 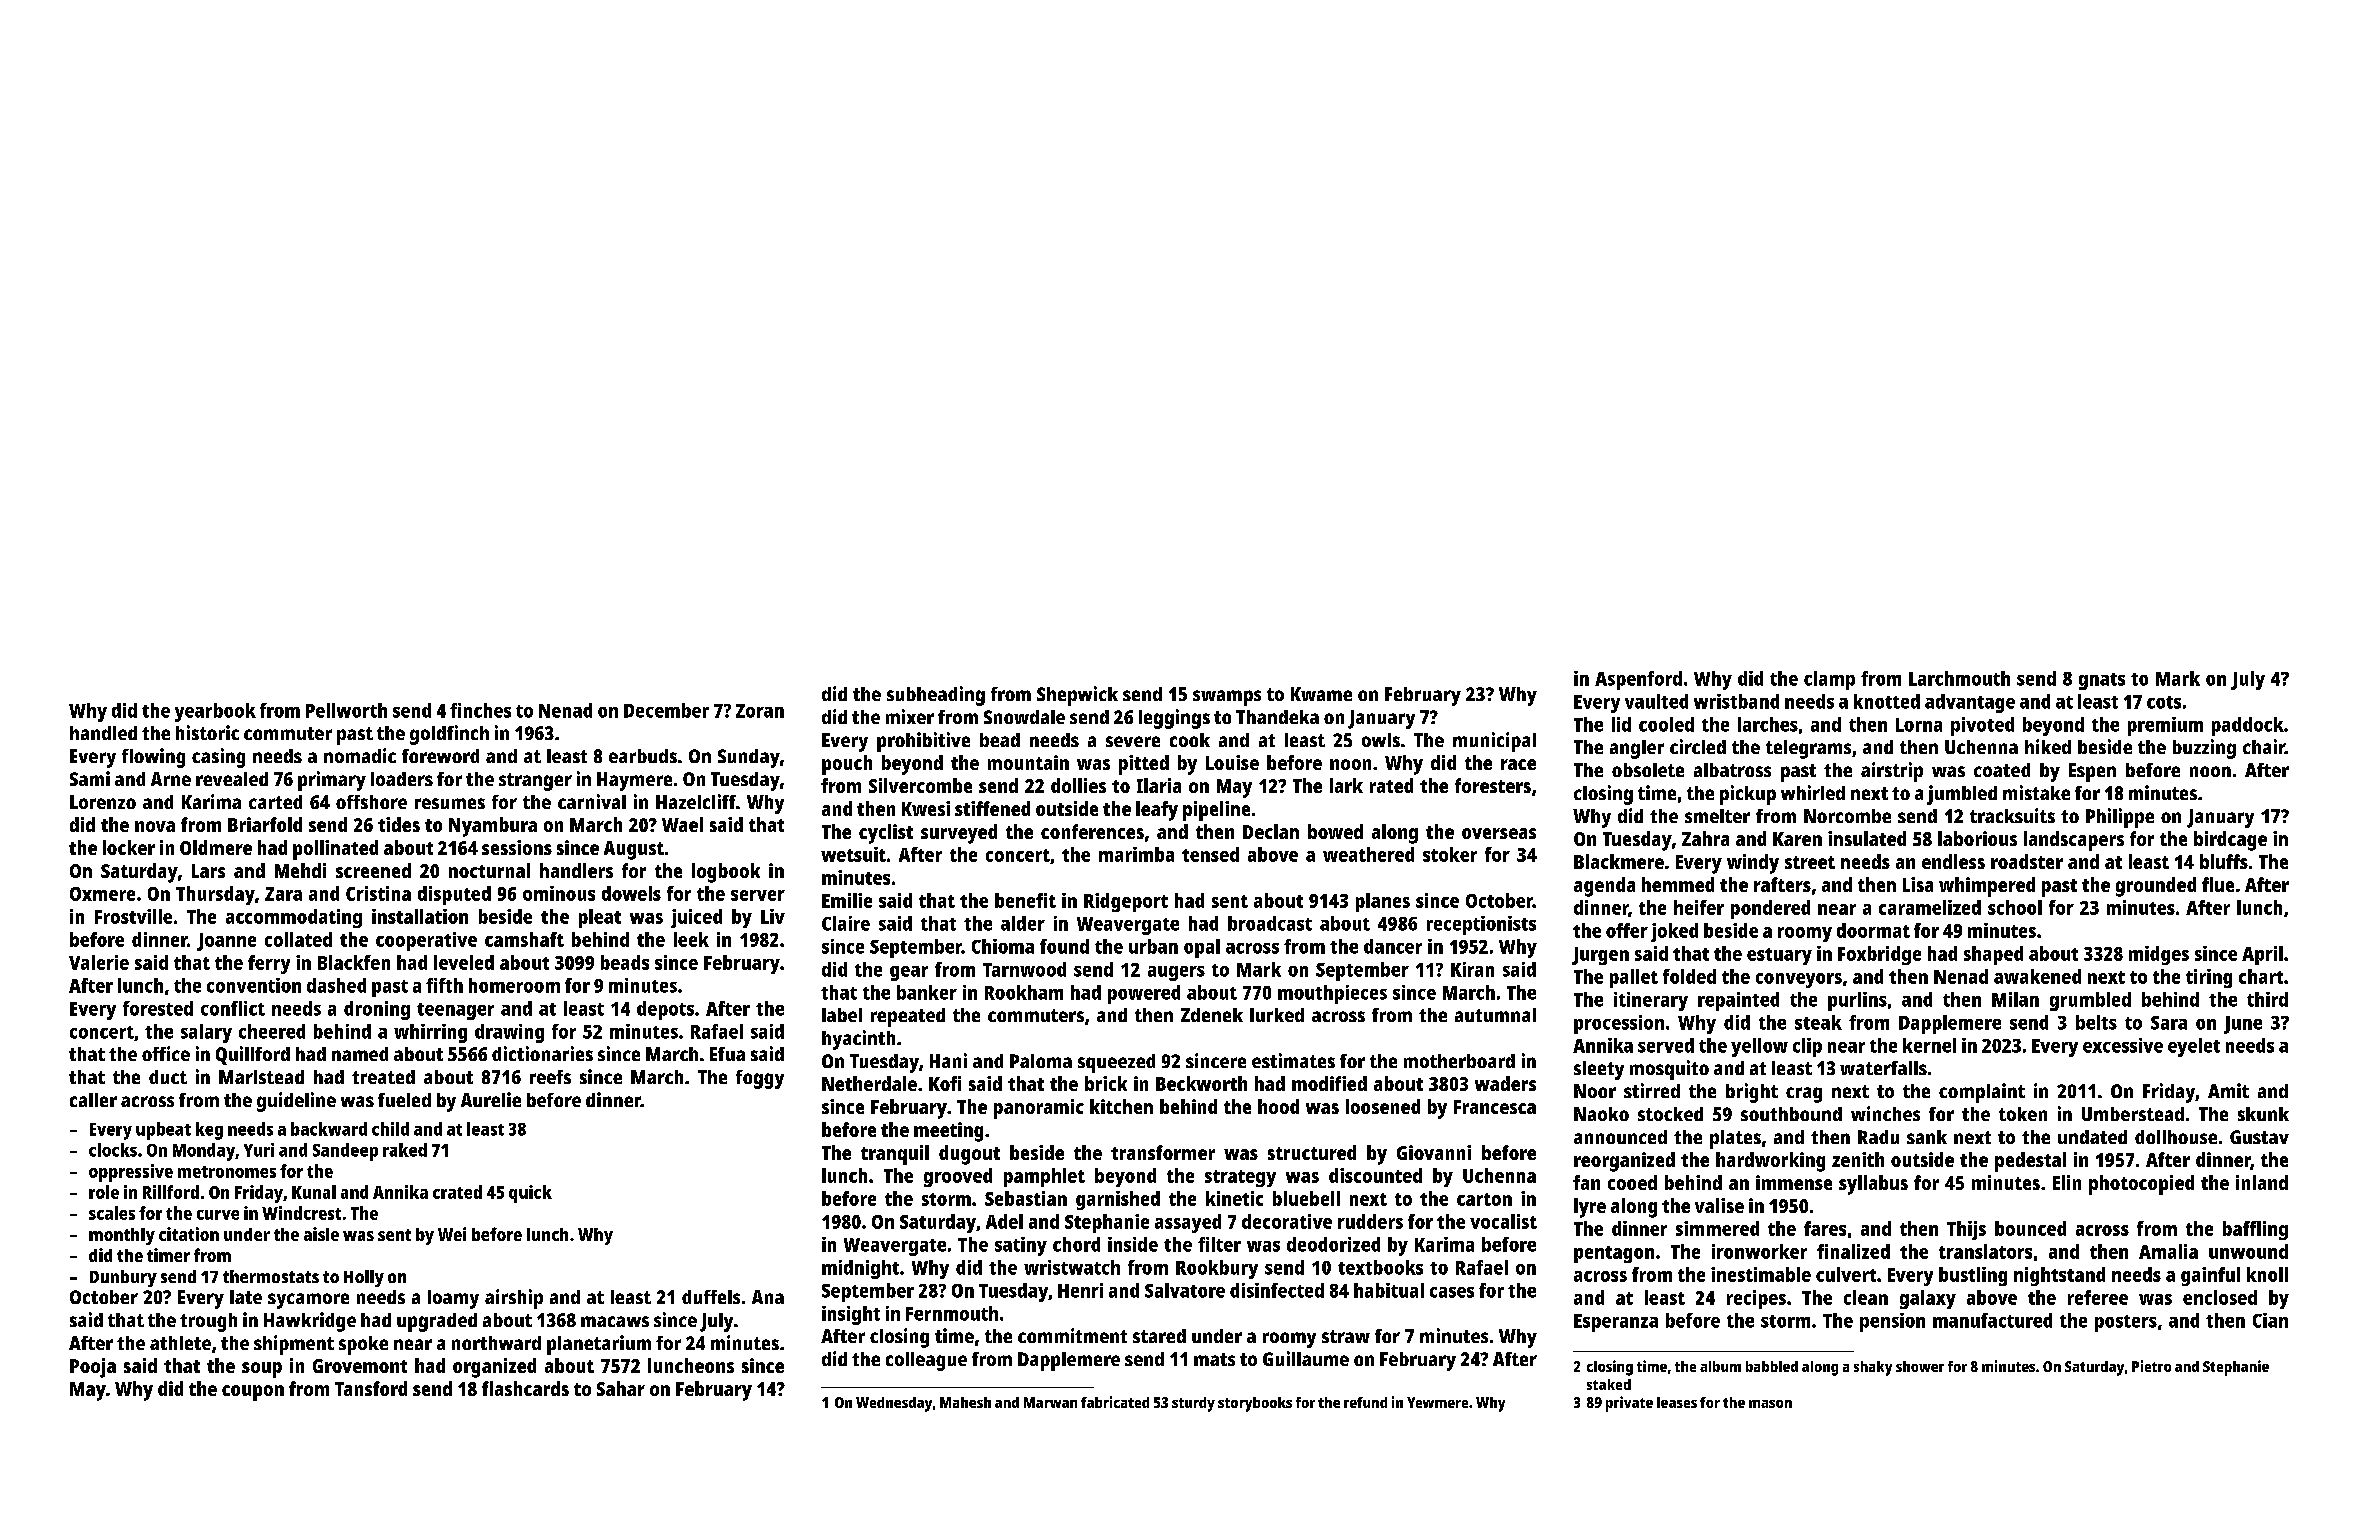 What do you see at coordinates (1368, 854) in the page?
I see `weathered` at bounding box center [1368, 854].
